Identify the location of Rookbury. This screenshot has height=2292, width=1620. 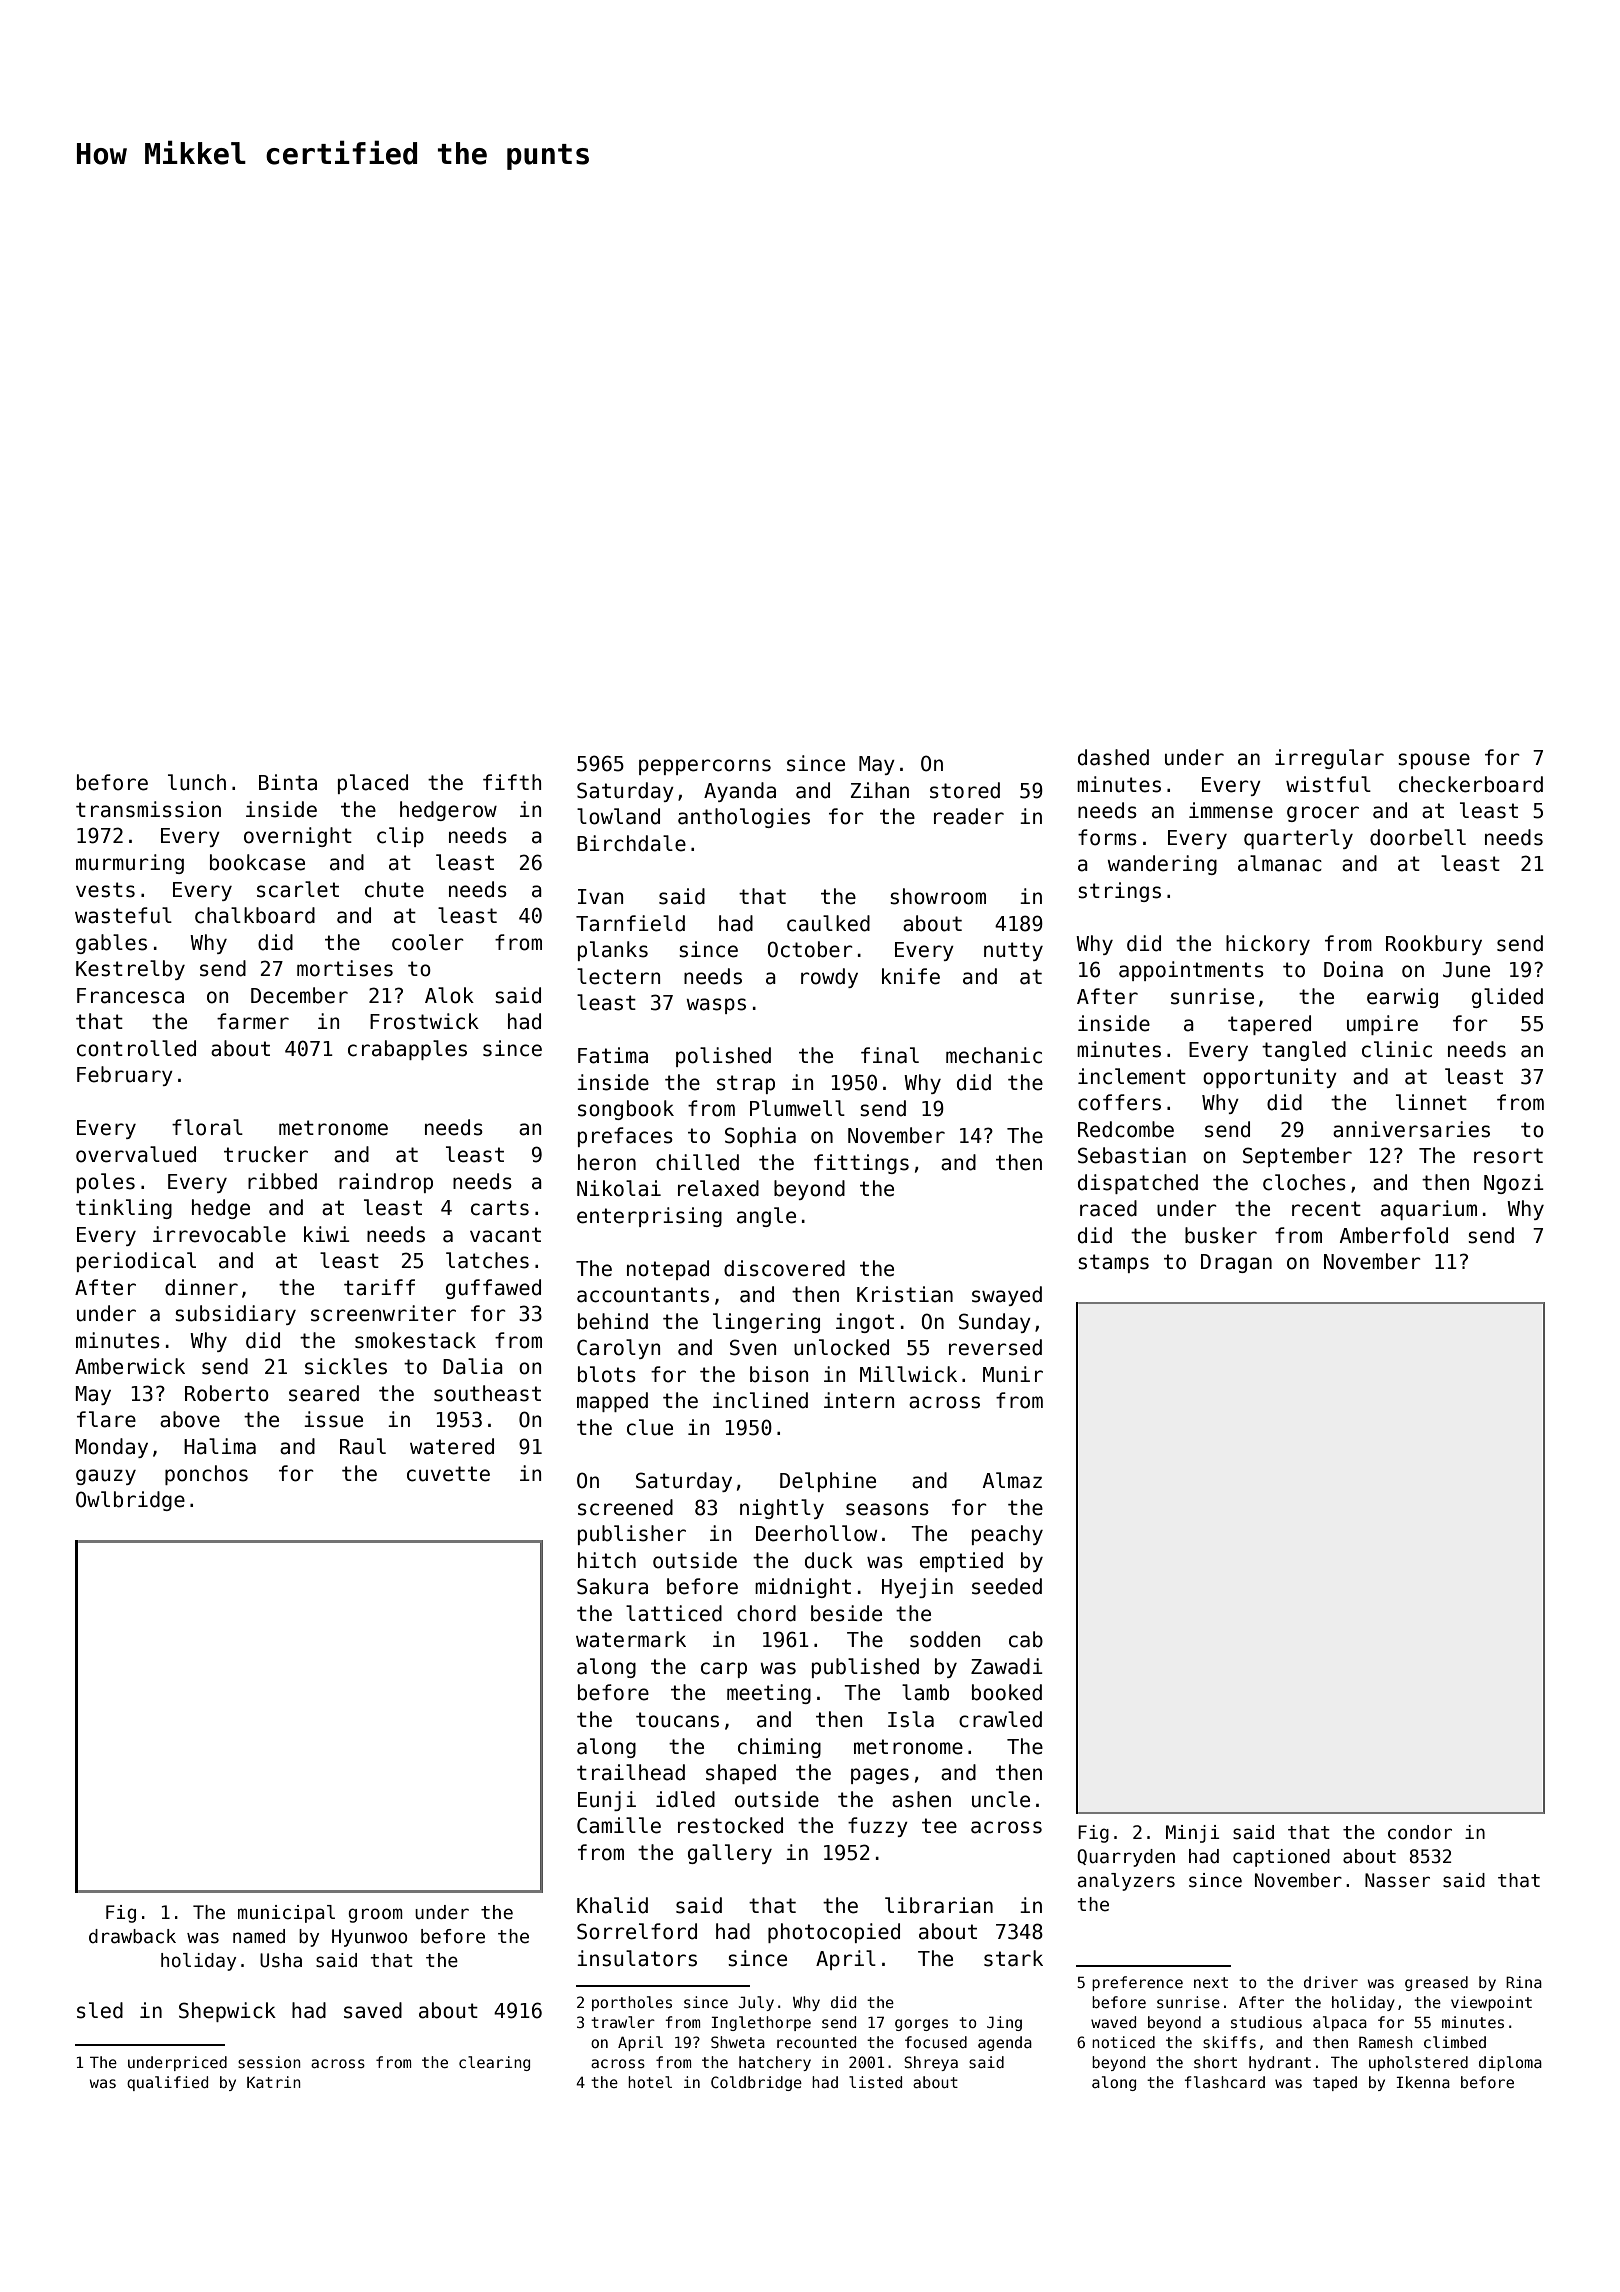
(1434, 945).
